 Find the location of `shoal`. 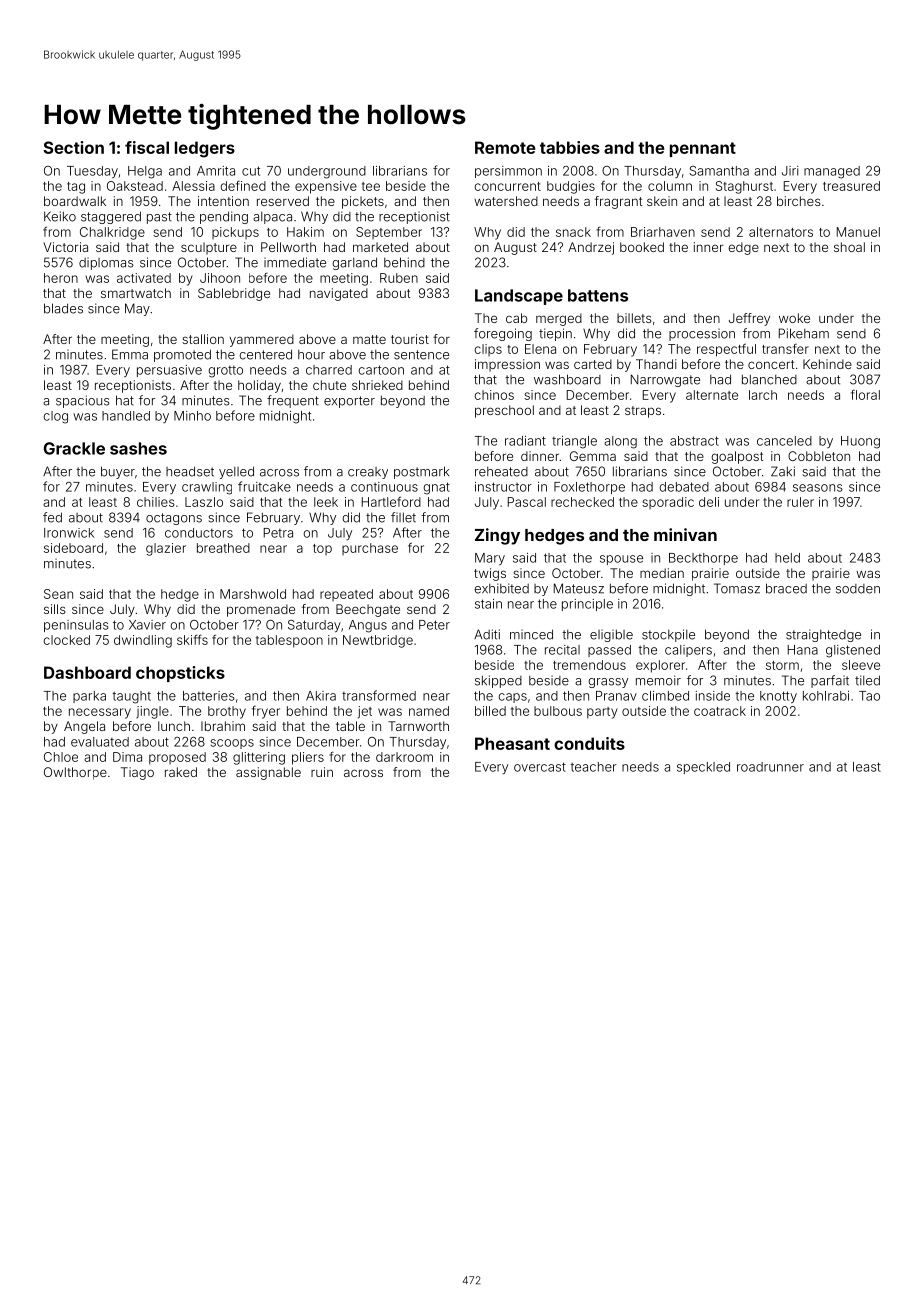

shoal is located at coordinates (849, 247).
